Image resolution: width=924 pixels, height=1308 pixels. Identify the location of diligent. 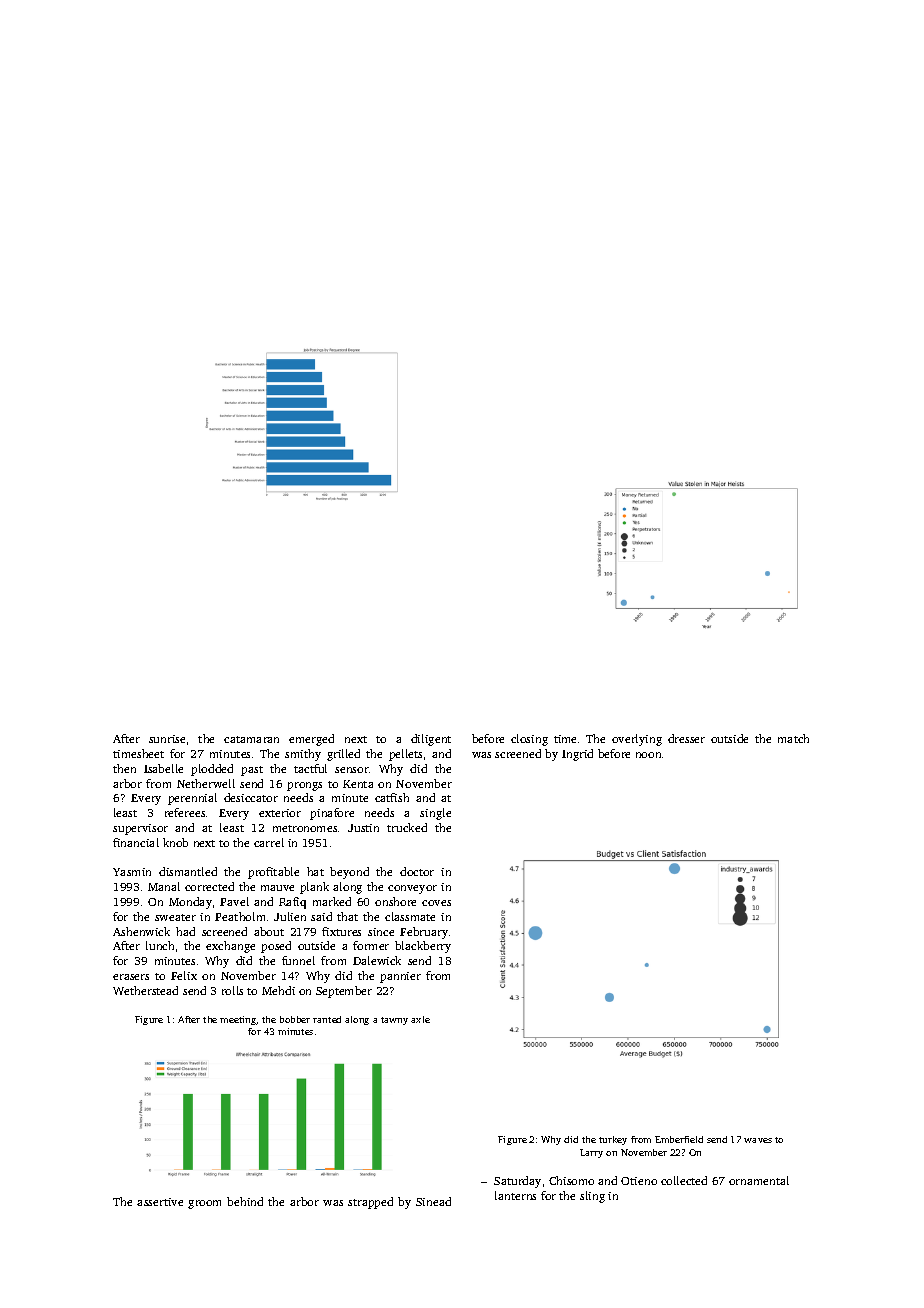
(431, 740).
